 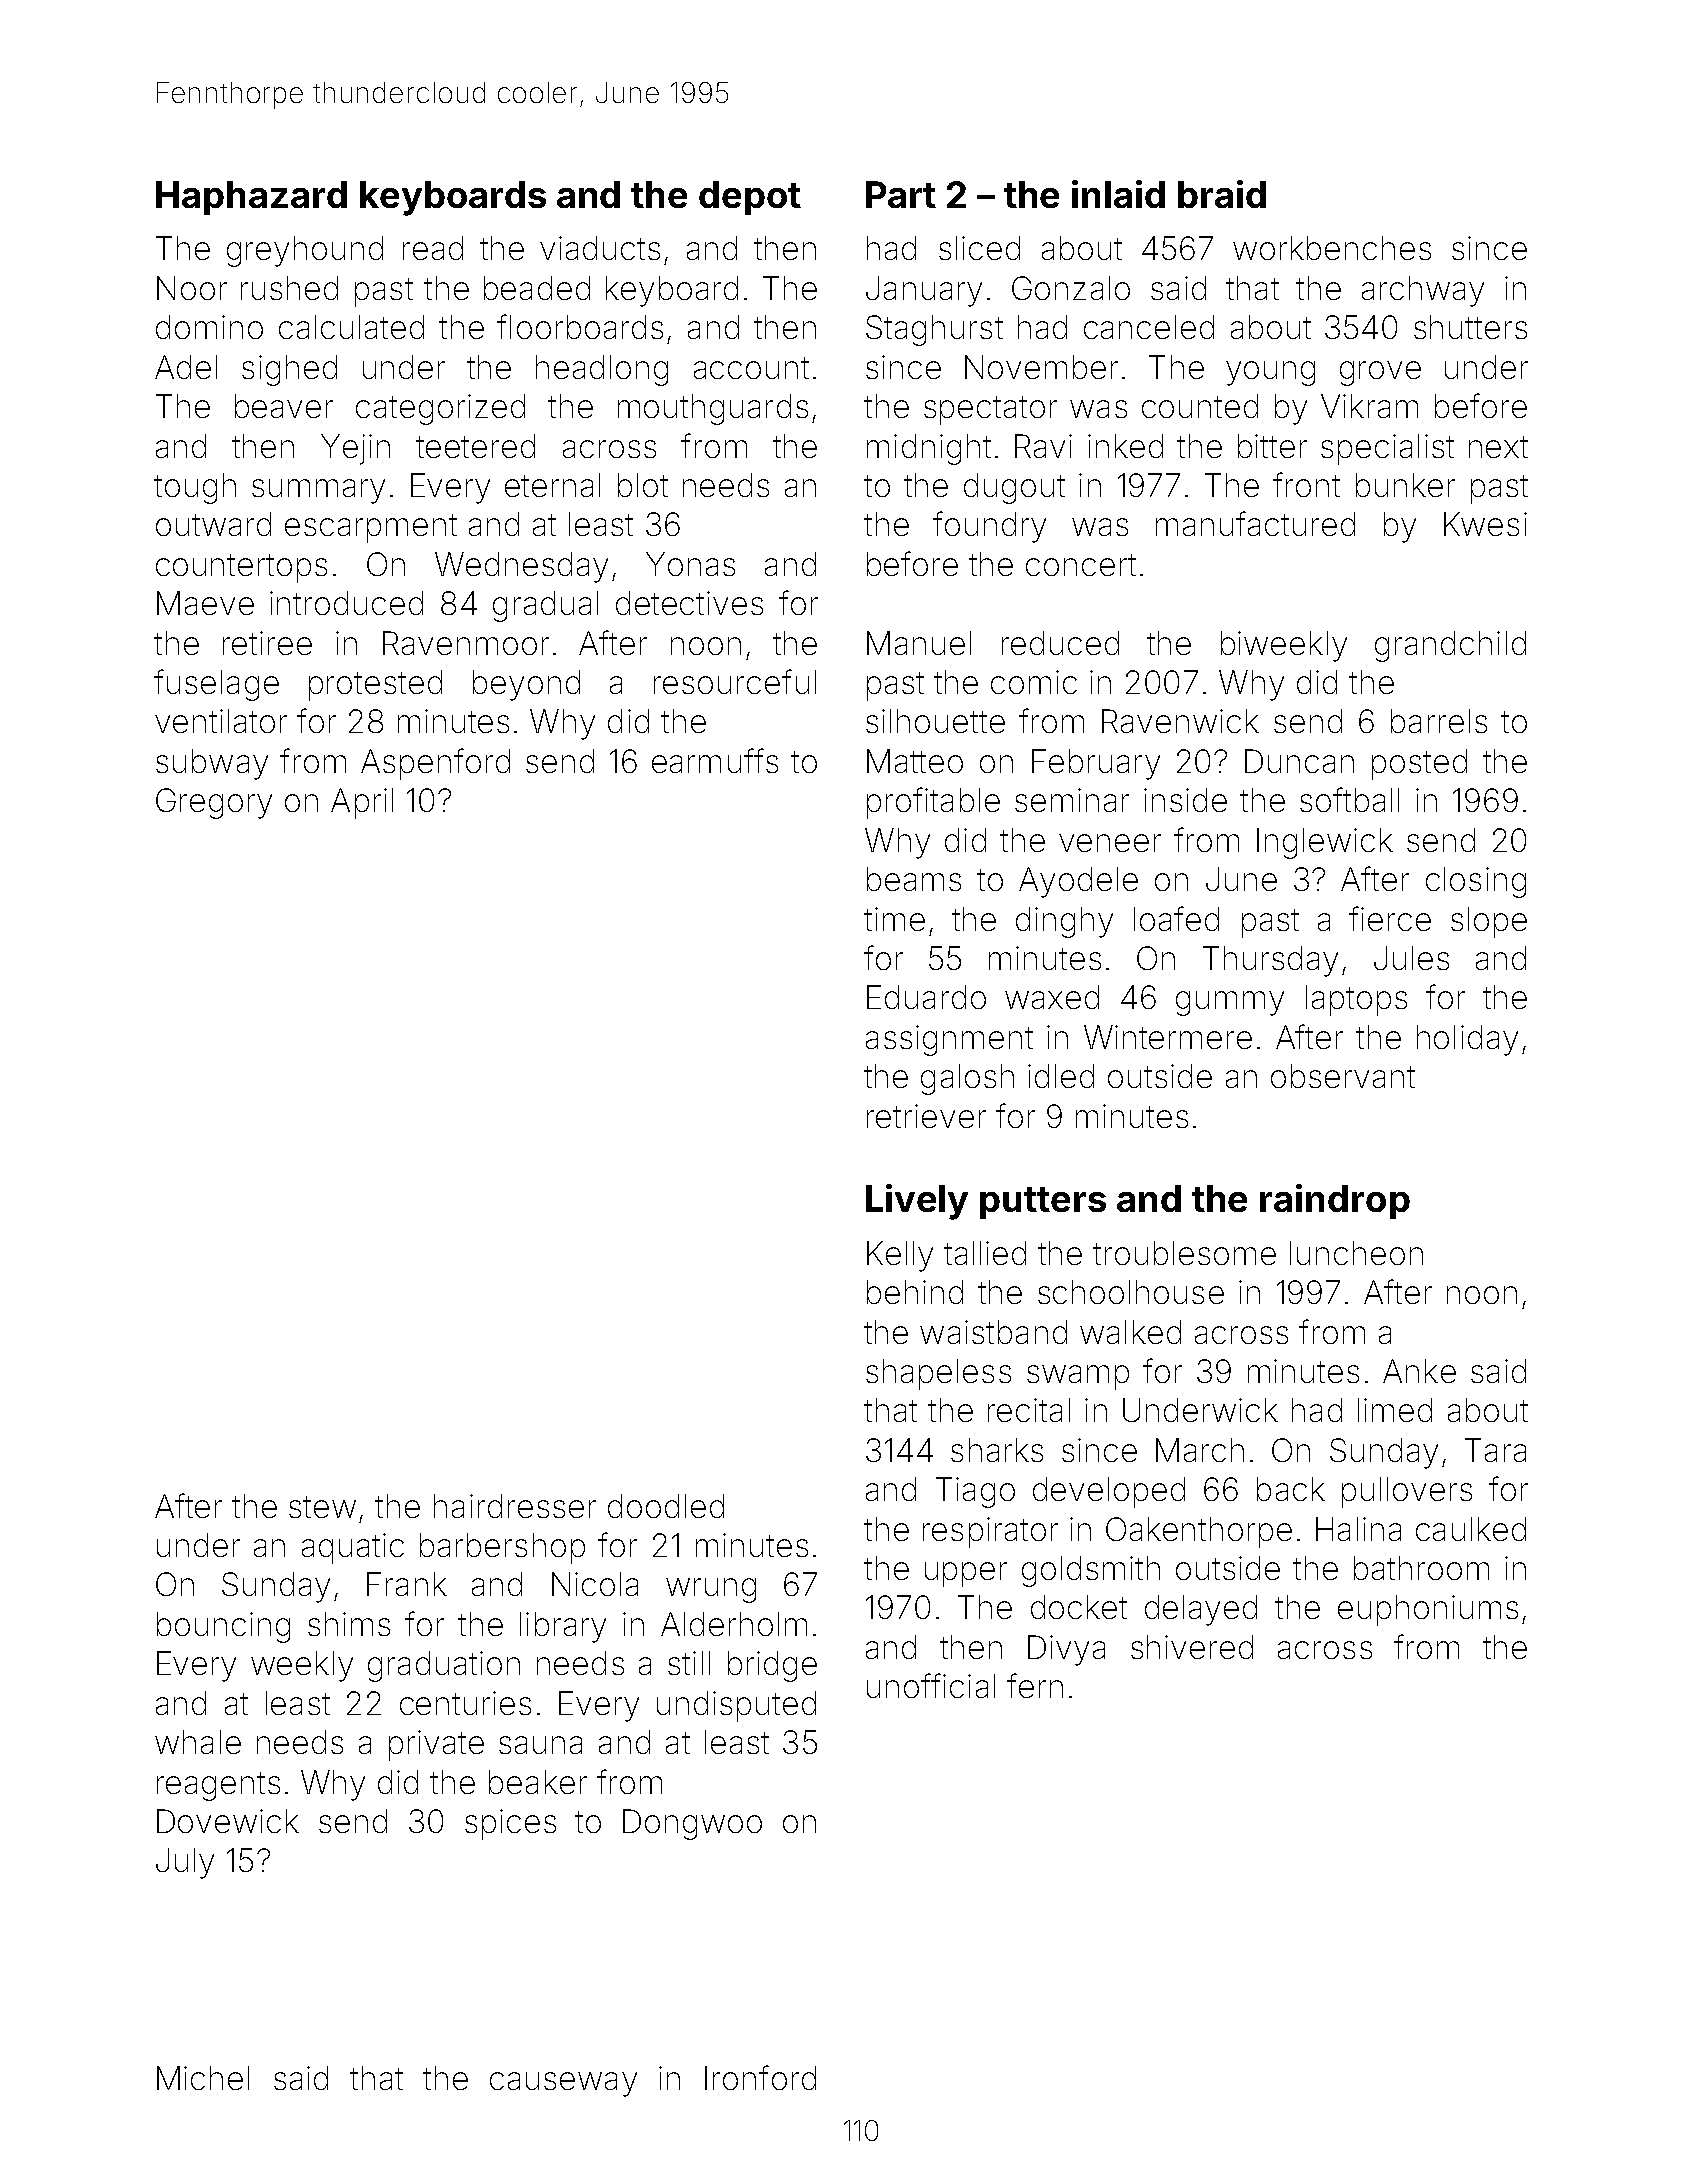 What do you see at coordinates (760, 2077) in the image?
I see `Ironford` at bounding box center [760, 2077].
